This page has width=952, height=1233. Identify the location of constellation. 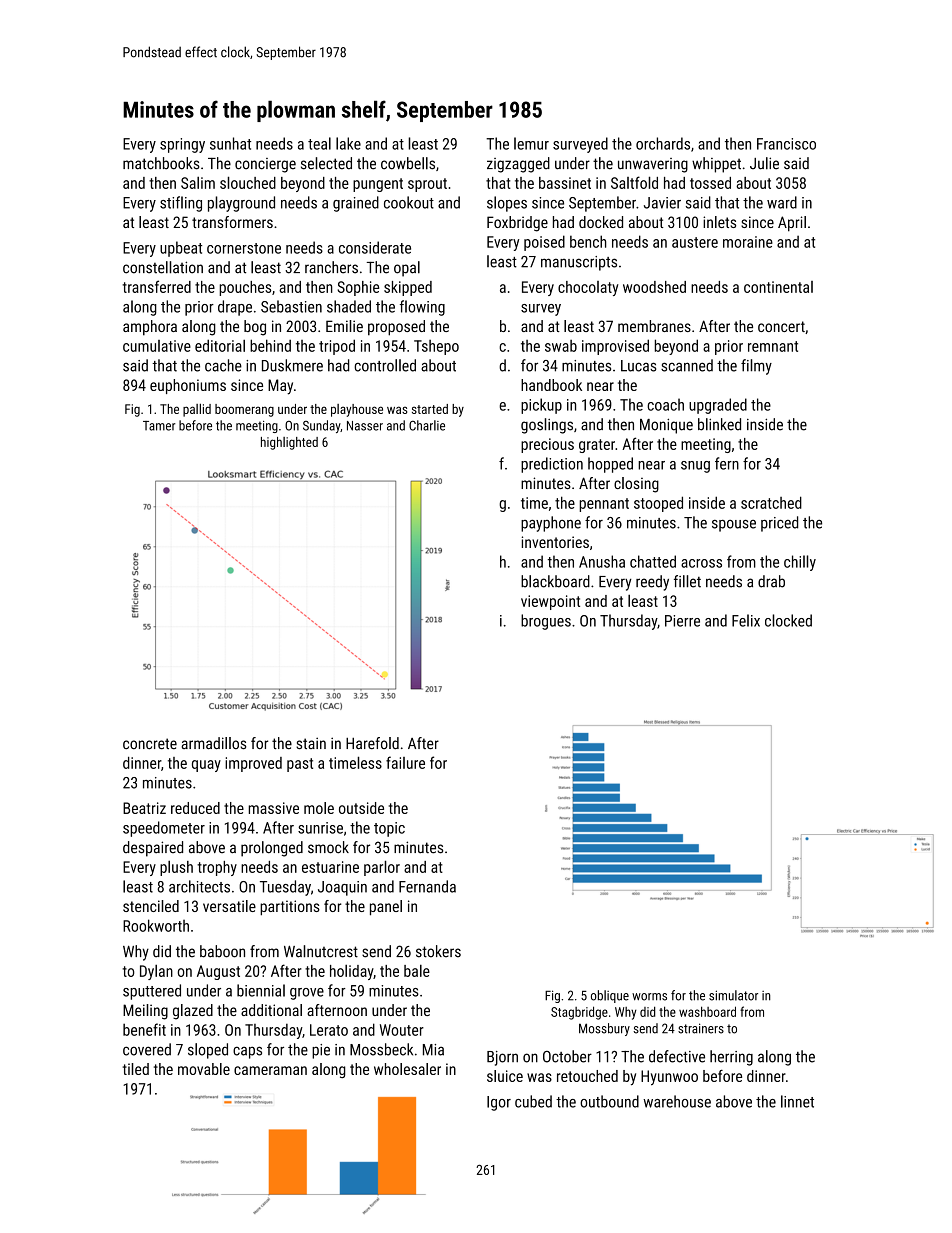
(163, 267).
